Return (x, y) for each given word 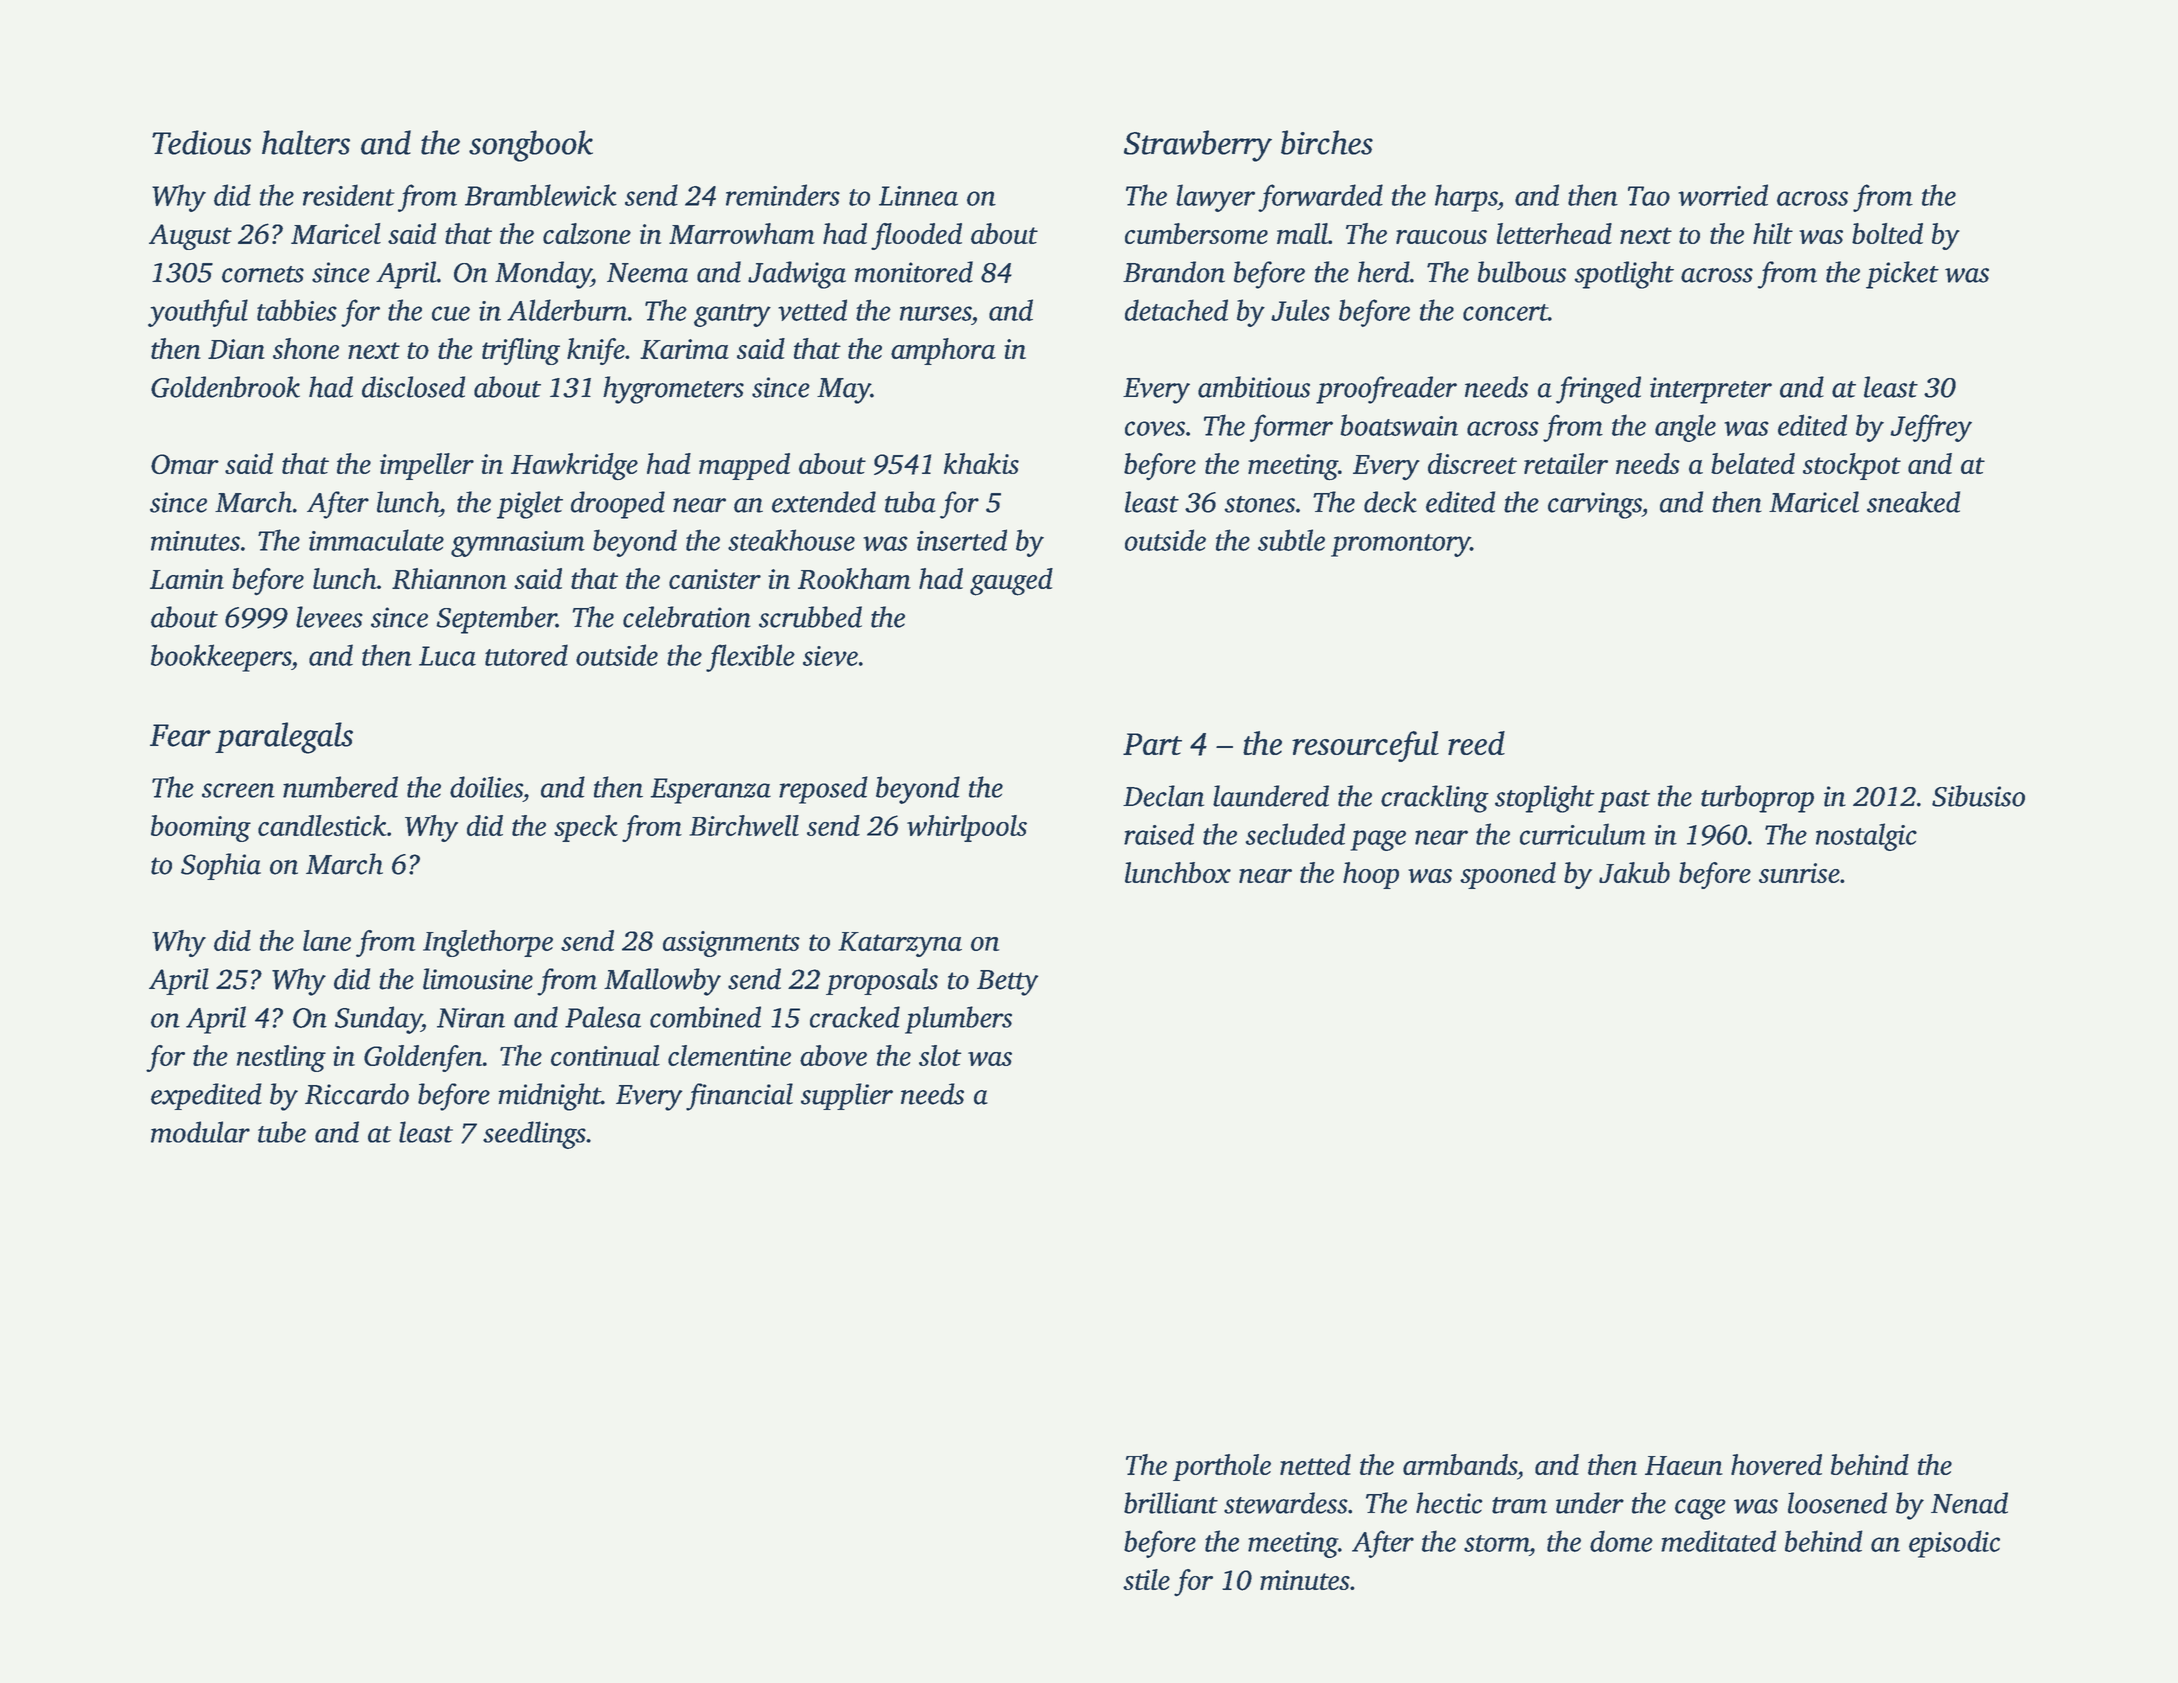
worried (1723, 195)
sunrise (1799, 873)
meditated (1718, 1541)
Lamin (187, 579)
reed (1476, 743)
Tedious (201, 142)
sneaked (1913, 502)
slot (940, 1055)
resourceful (1365, 746)
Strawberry (1198, 146)
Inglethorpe (488, 943)
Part (1152, 744)
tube (282, 1132)
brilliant (1171, 1503)
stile (1146, 1579)
